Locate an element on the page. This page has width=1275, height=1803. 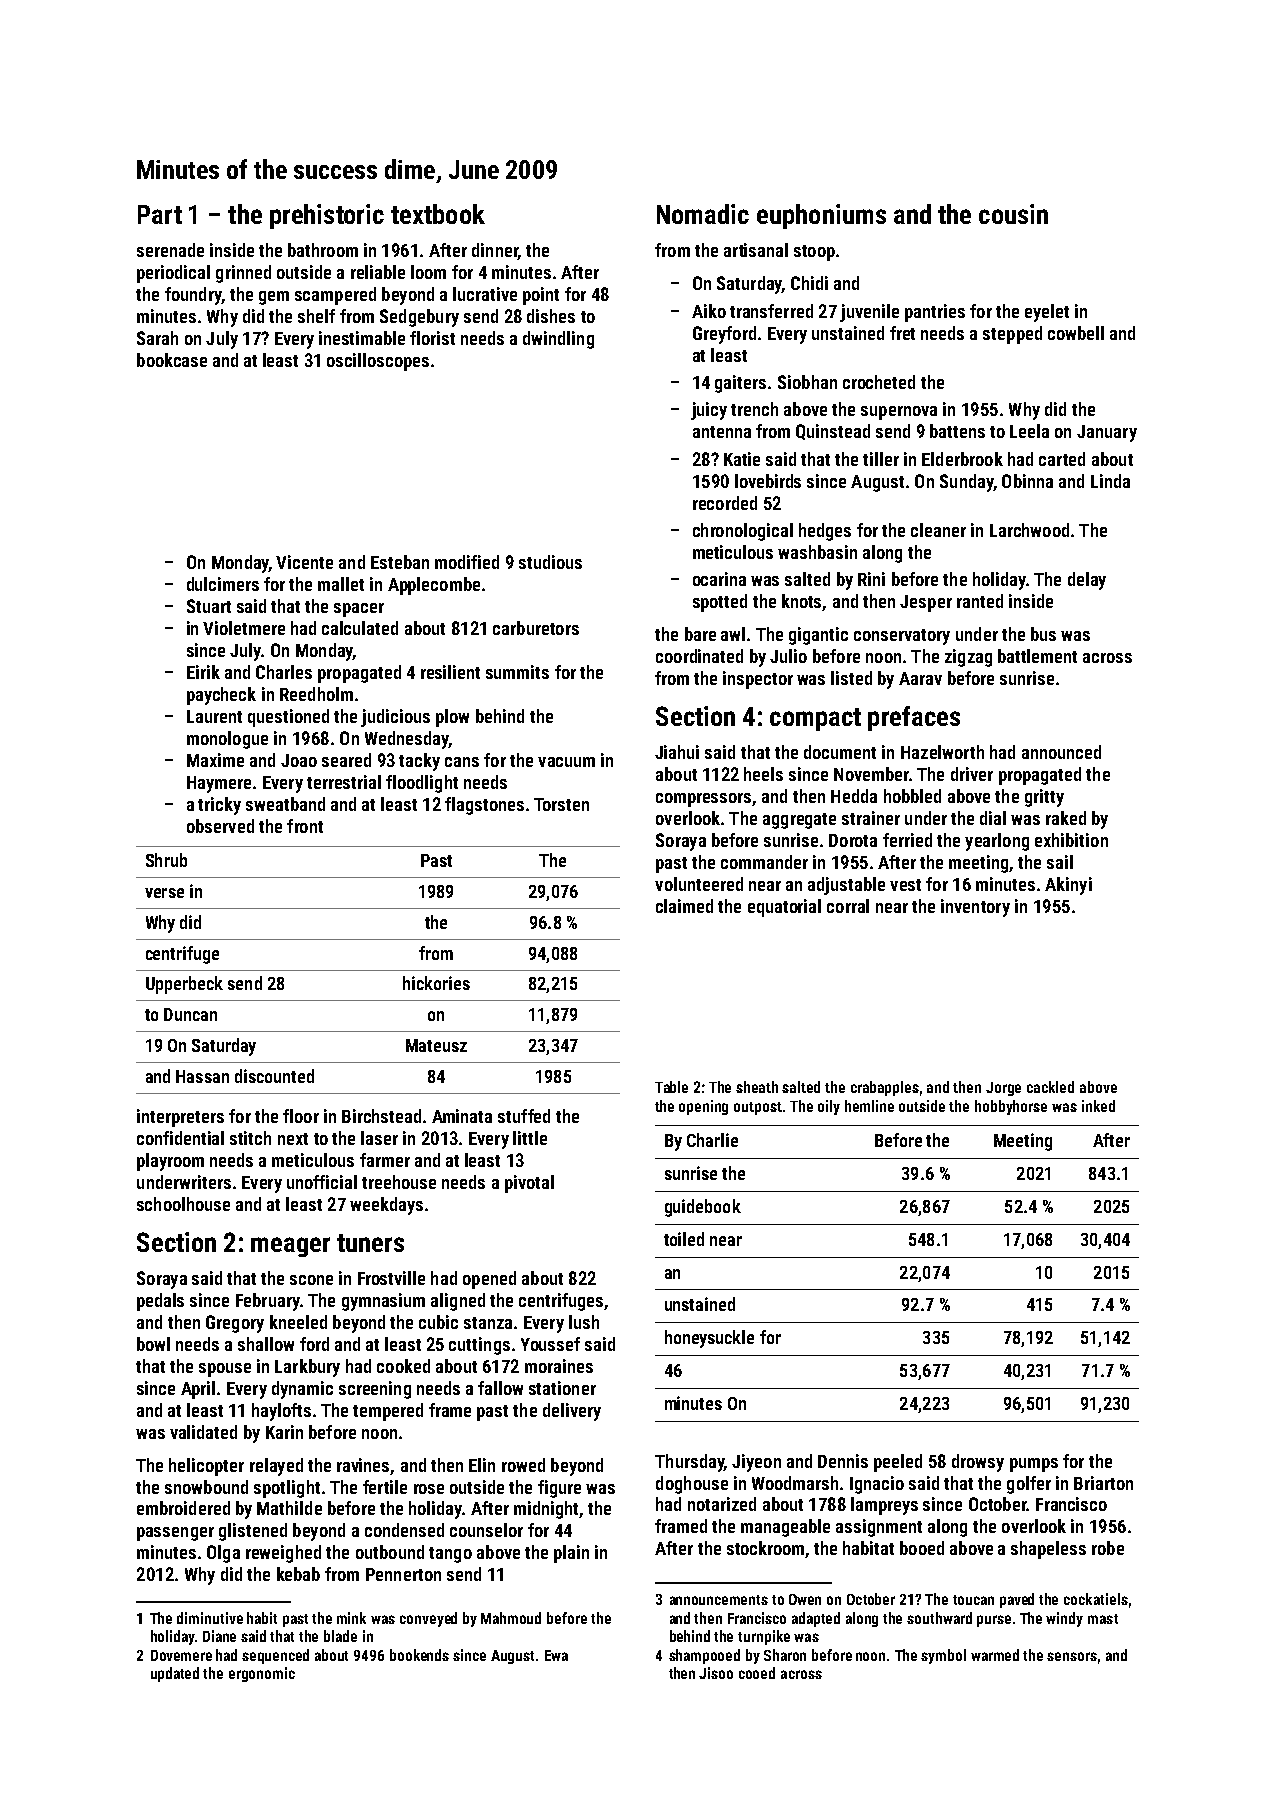
Jiyeon is located at coordinates (756, 1463).
